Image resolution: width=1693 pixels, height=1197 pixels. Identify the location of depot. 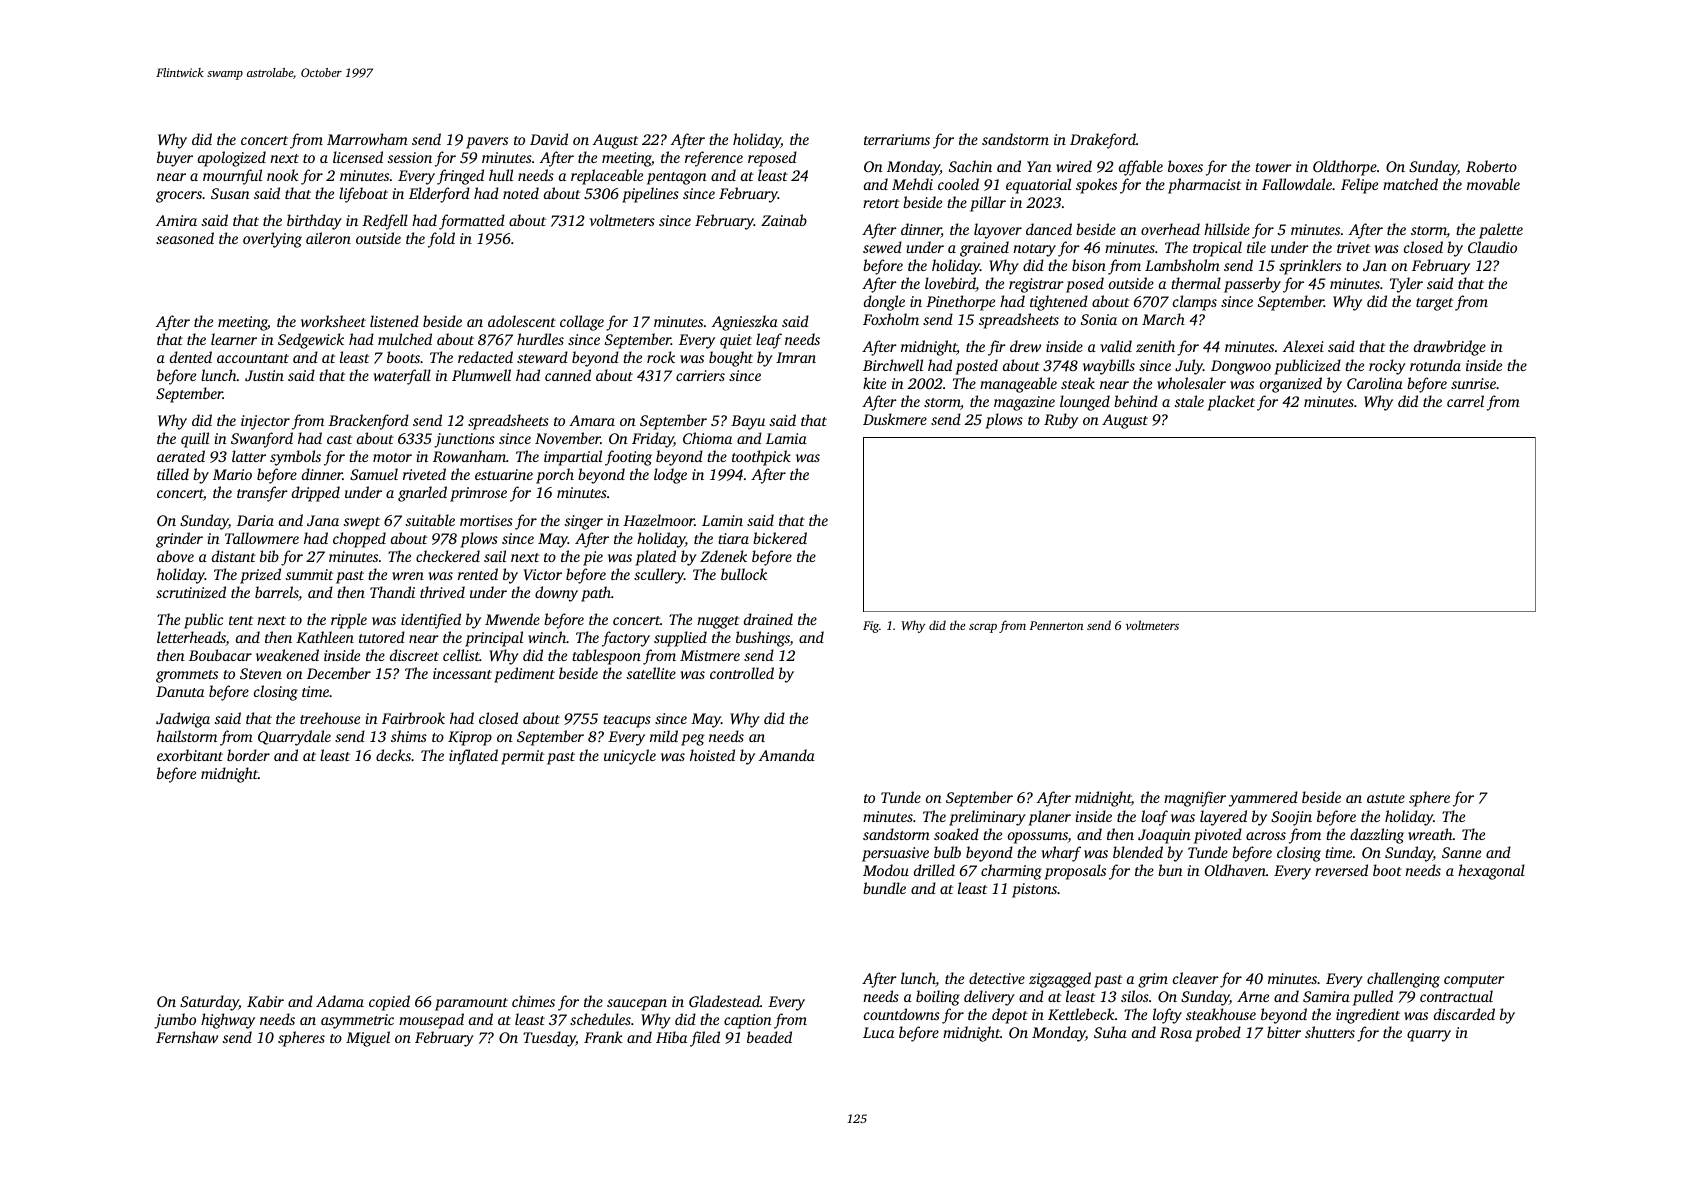
(1010, 1016).
